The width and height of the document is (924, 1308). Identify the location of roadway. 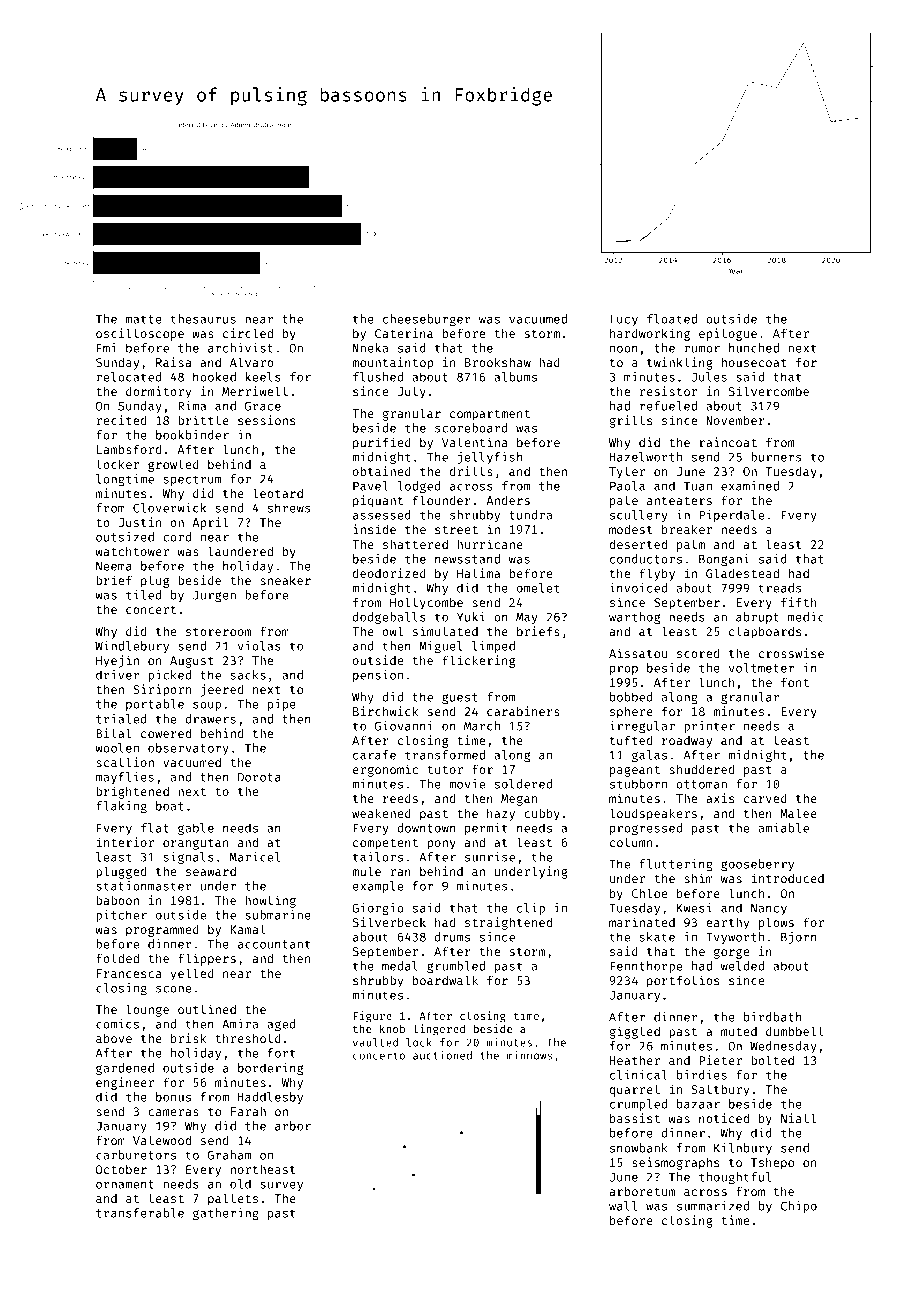
(687, 742).
